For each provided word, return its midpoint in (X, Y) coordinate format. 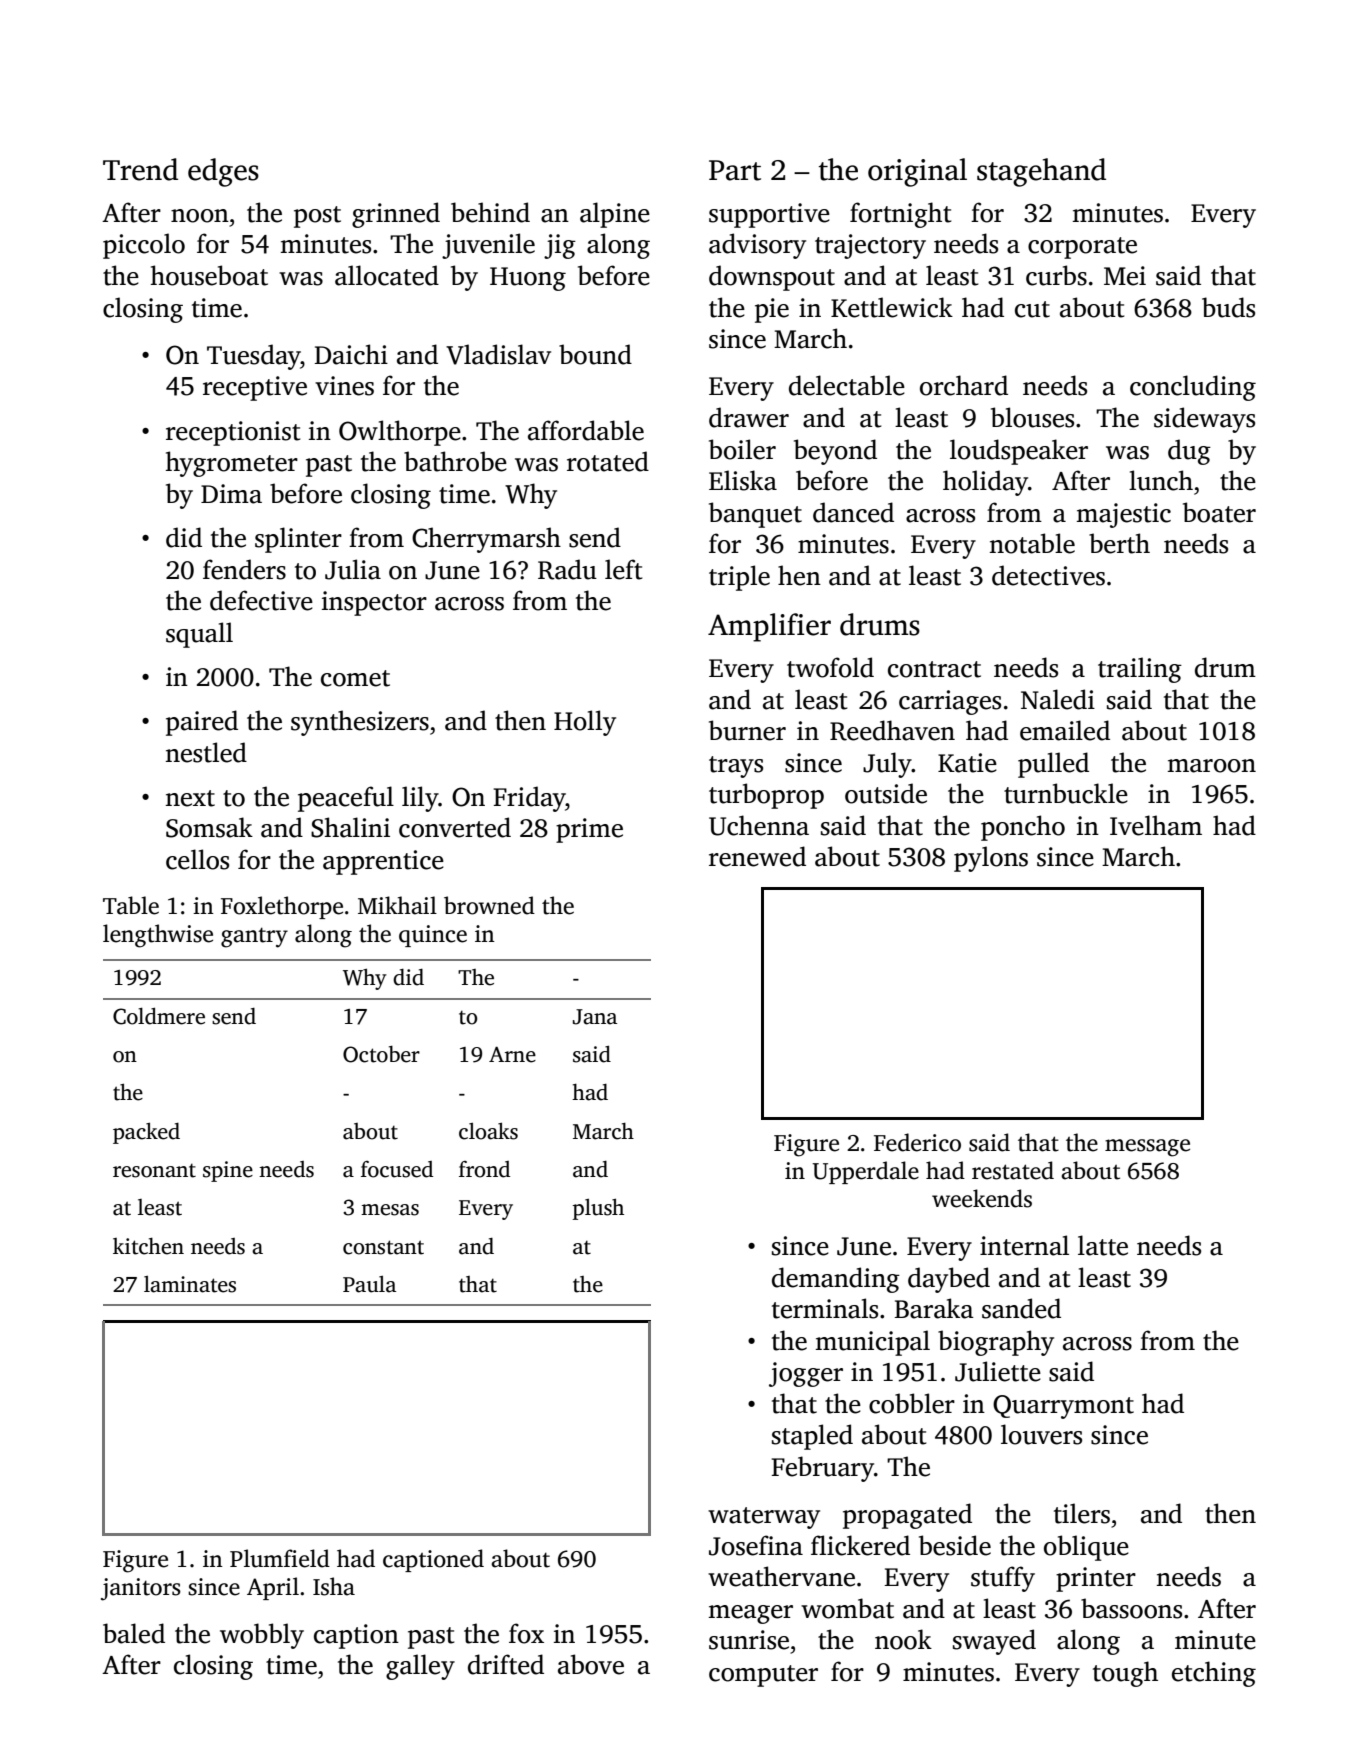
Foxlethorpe (282, 907)
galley (420, 1667)
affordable (586, 430)
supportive (769, 215)
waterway (764, 1518)
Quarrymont (1063, 1407)
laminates (190, 1284)
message (1147, 1148)
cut (1032, 309)
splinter (298, 540)
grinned (396, 215)
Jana (595, 1017)
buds (1228, 307)
